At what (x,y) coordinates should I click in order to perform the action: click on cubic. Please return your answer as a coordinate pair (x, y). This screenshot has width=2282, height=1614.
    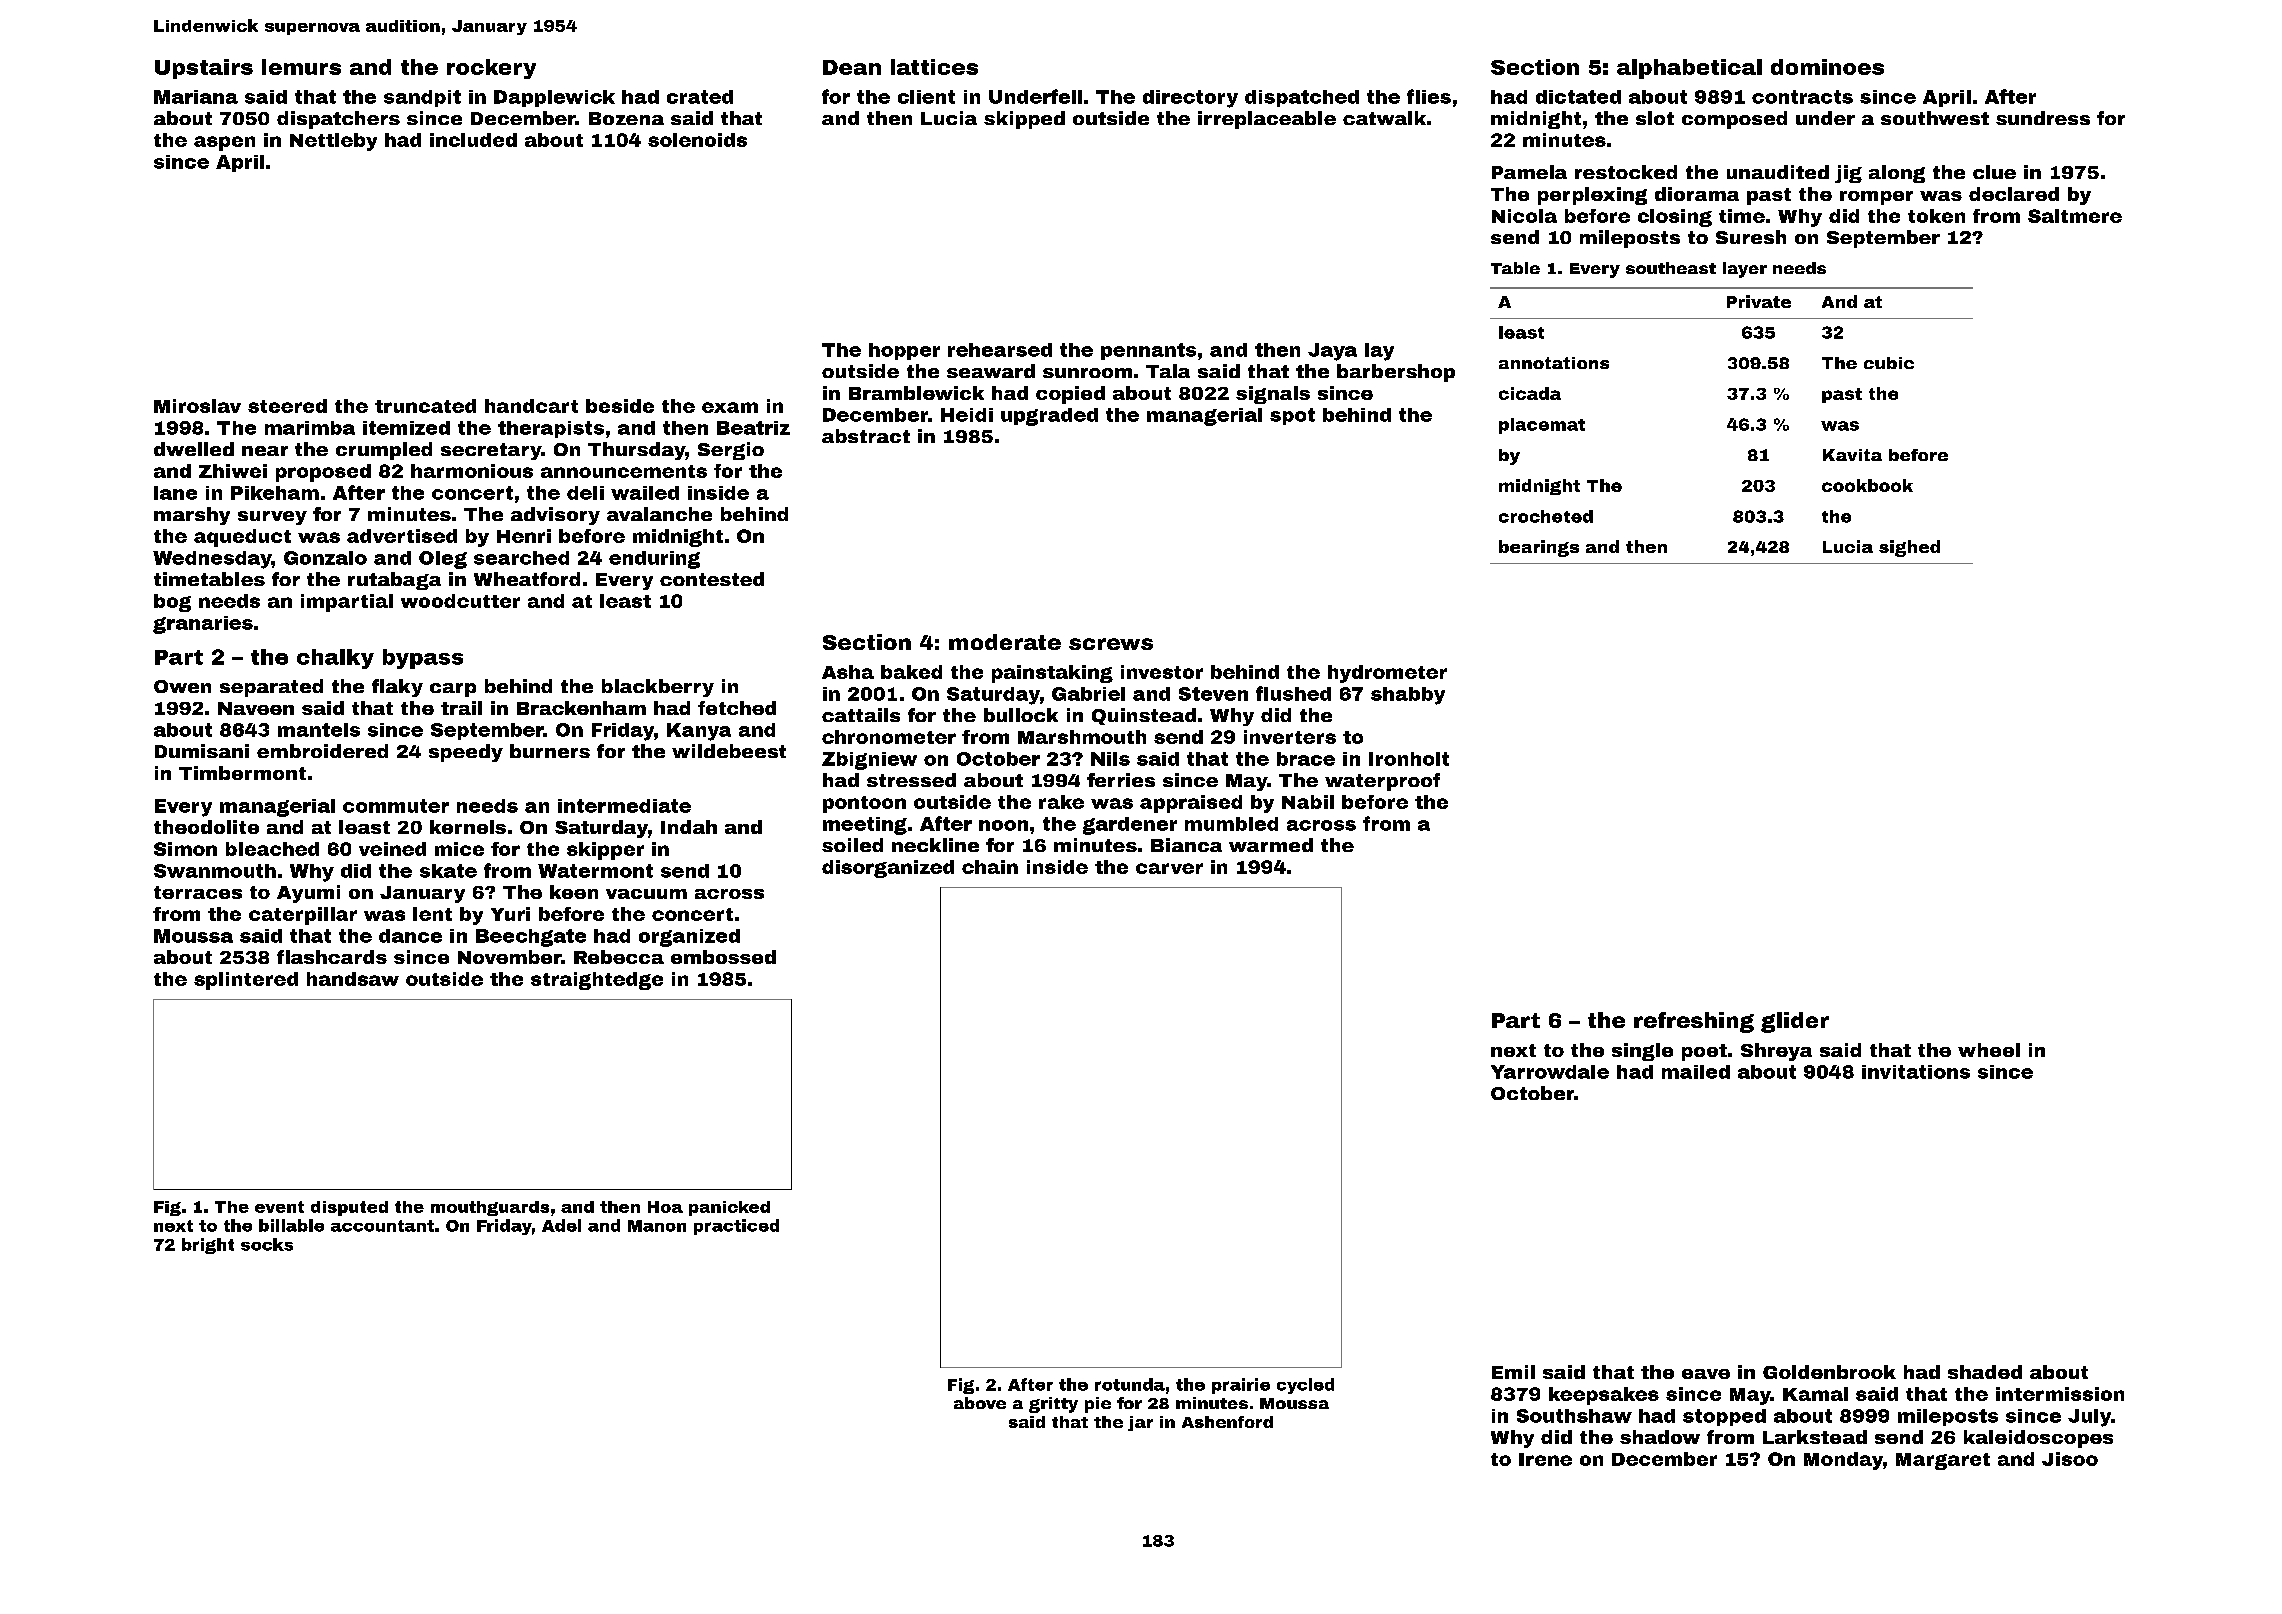
    Looking at the image, I should click on (1889, 363).
